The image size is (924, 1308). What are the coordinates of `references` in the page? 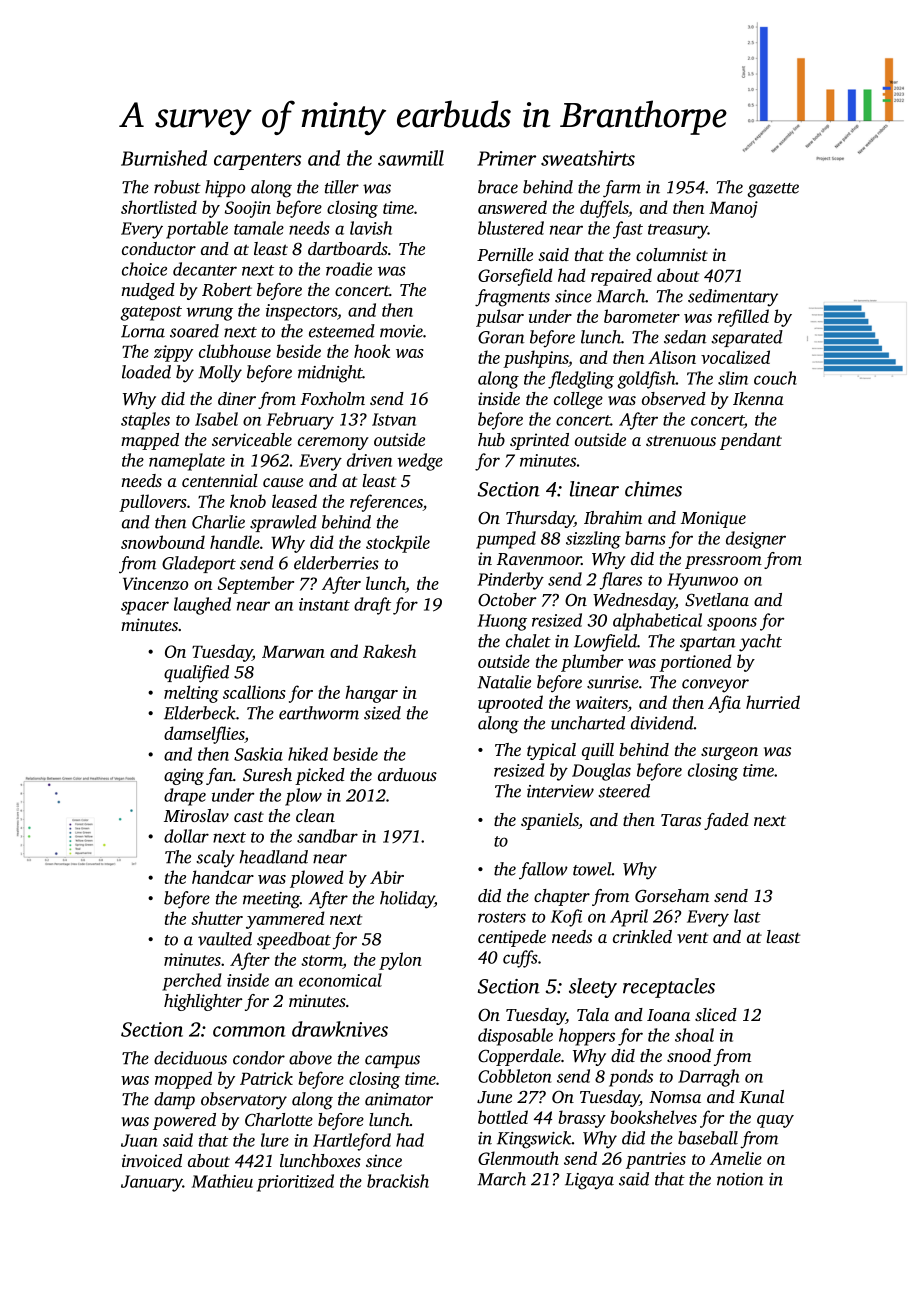 It's located at (386, 503).
